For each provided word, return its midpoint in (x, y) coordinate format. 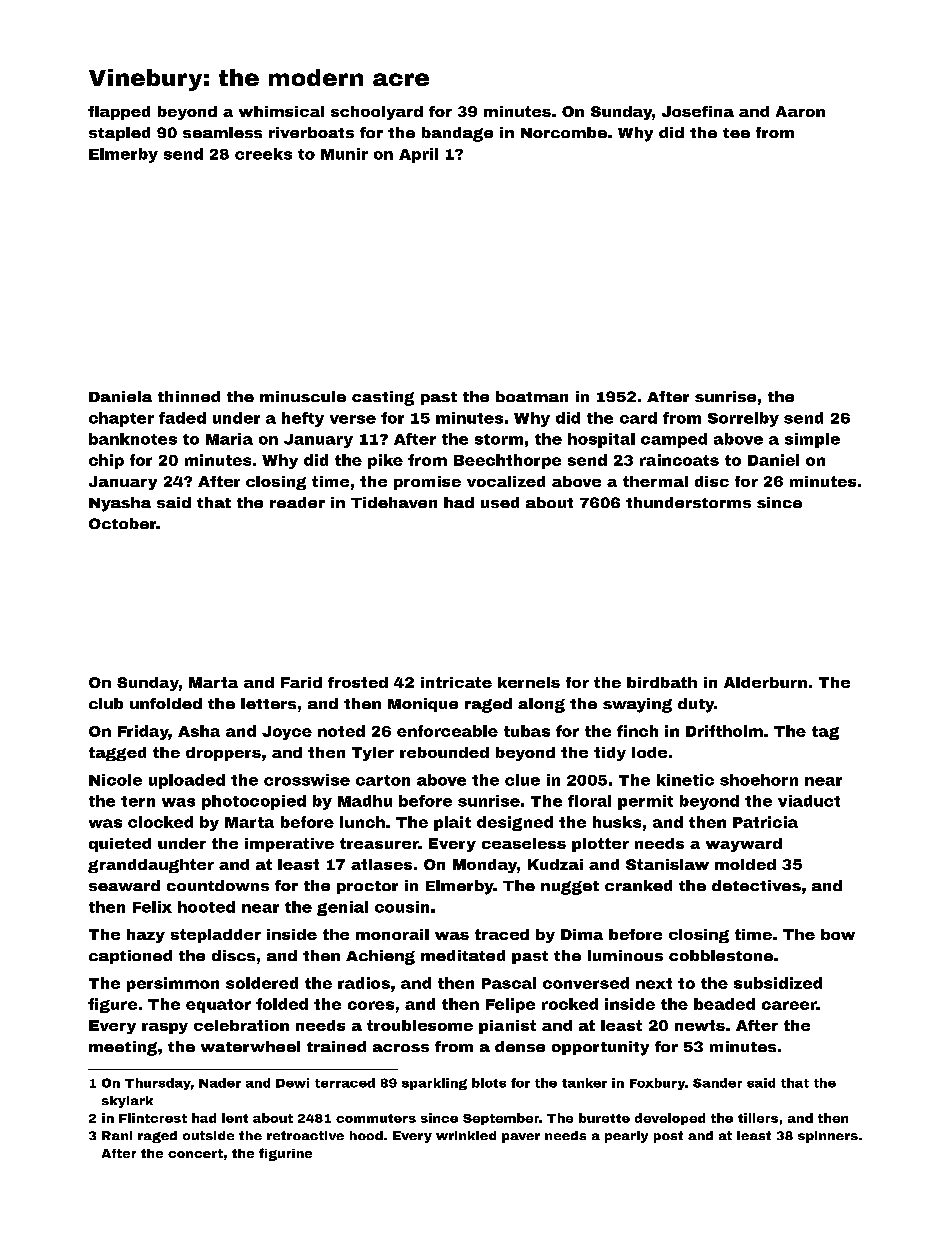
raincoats (679, 460)
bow (838, 934)
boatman (532, 396)
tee (736, 133)
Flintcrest (153, 1118)
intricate (456, 682)
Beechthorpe (507, 461)
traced (502, 934)
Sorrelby (743, 419)
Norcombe (564, 132)
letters (268, 703)
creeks (263, 154)
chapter (121, 419)
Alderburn (765, 682)
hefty (303, 419)
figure (112, 1005)
